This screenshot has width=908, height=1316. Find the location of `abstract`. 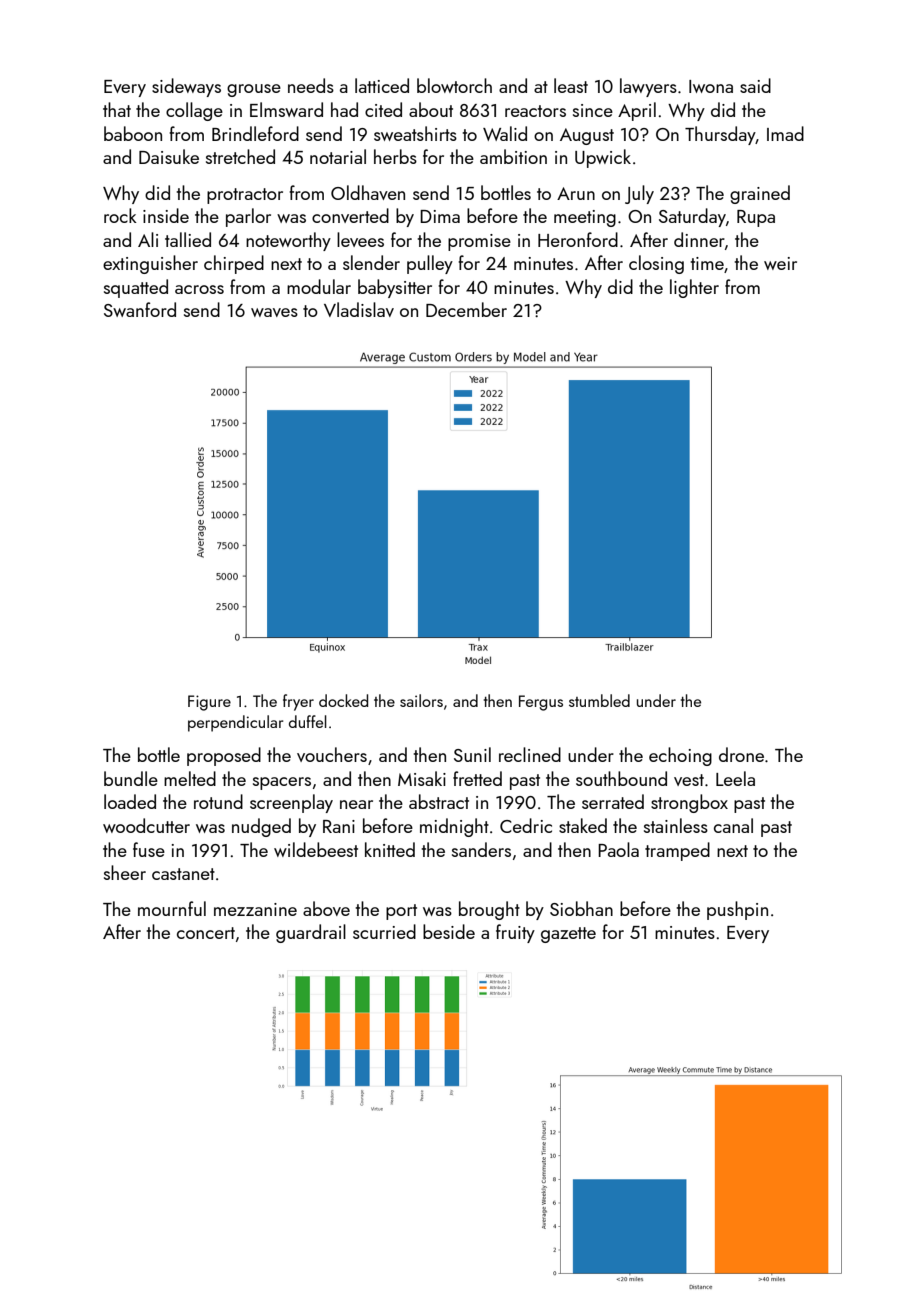

abstract is located at coordinates (439, 801).
